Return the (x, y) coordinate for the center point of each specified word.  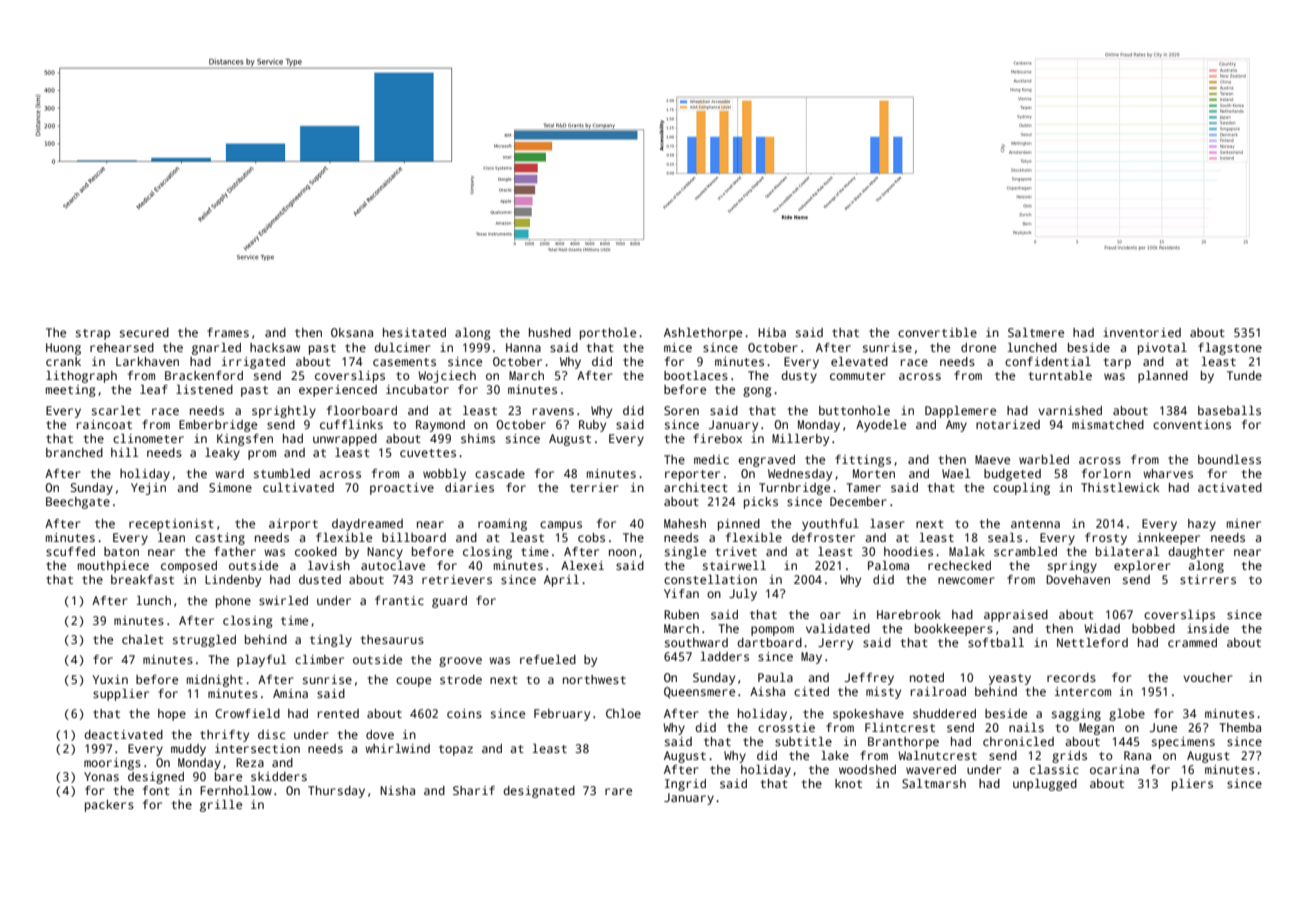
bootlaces (696, 375)
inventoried (1142, 332)
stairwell (734, 565)
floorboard (362, 410)
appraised (1016, 616)
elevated (859, 361)
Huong (63, 349)
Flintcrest (900, 727)
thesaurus (392, 639)
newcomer (966, 580)
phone (233, 602)
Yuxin (110, 679)
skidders (279, 776)
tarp (1117, 363)
